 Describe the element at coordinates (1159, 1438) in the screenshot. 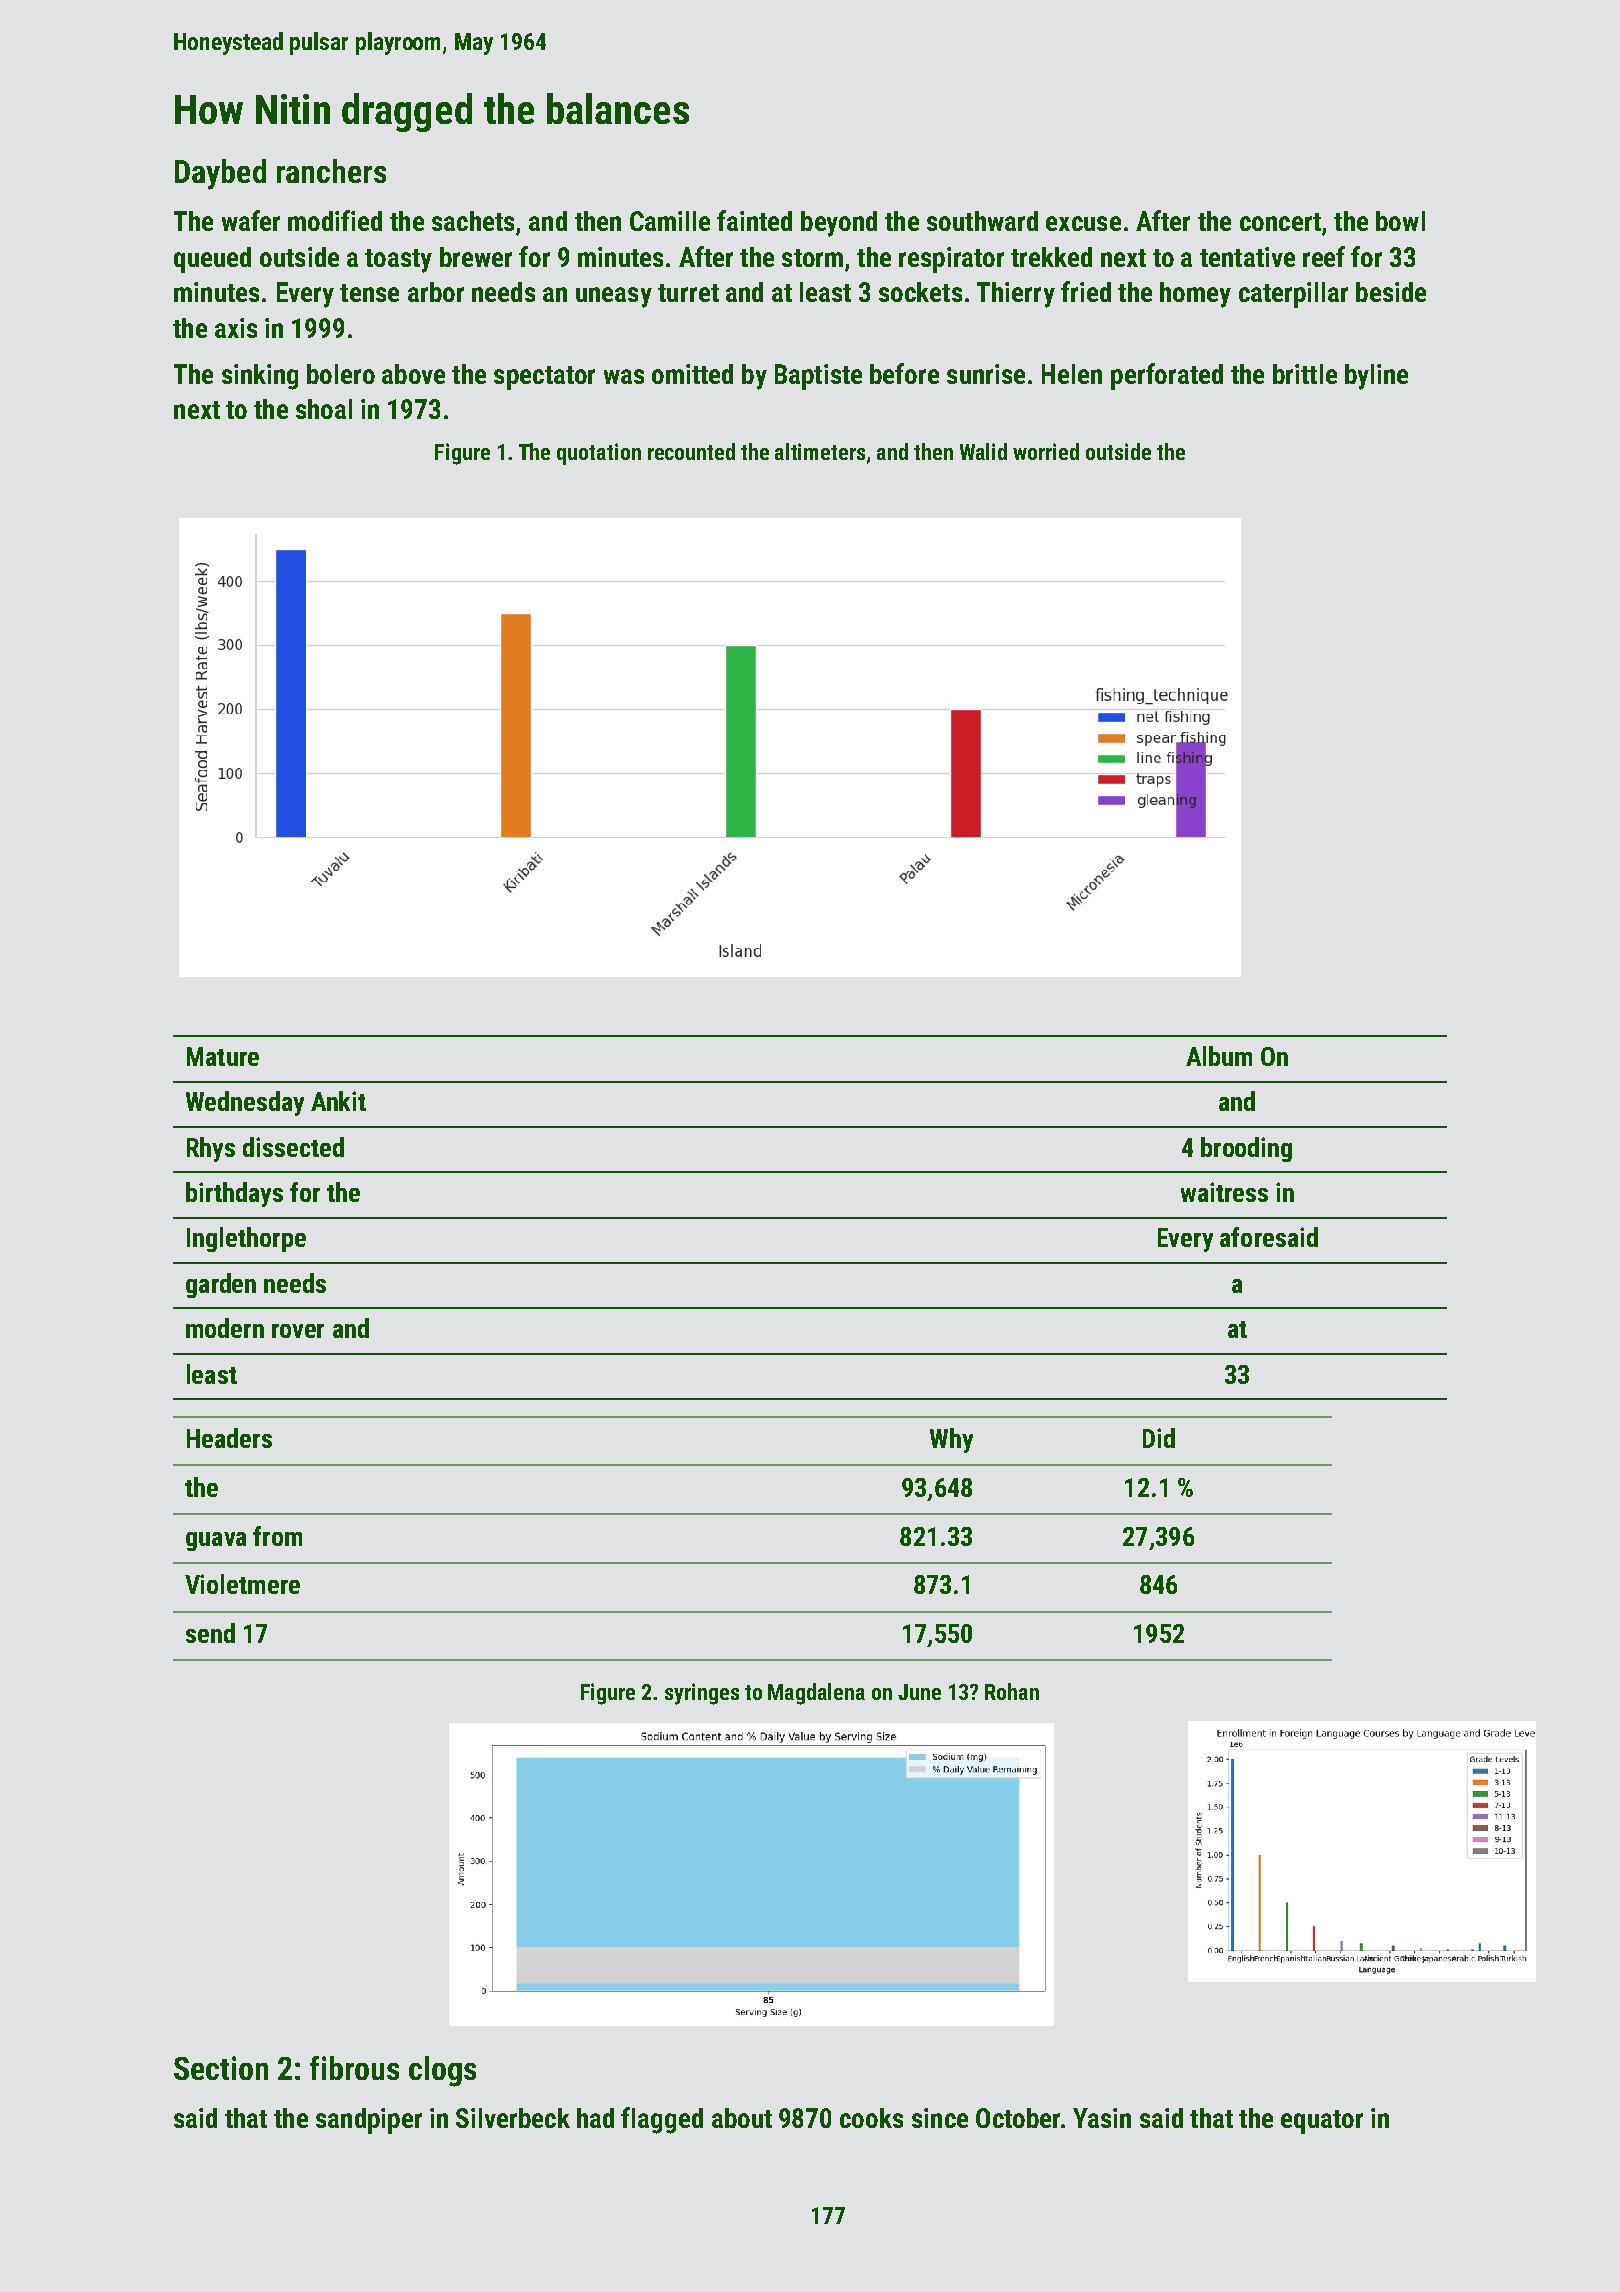

I see `Did` at that location.
